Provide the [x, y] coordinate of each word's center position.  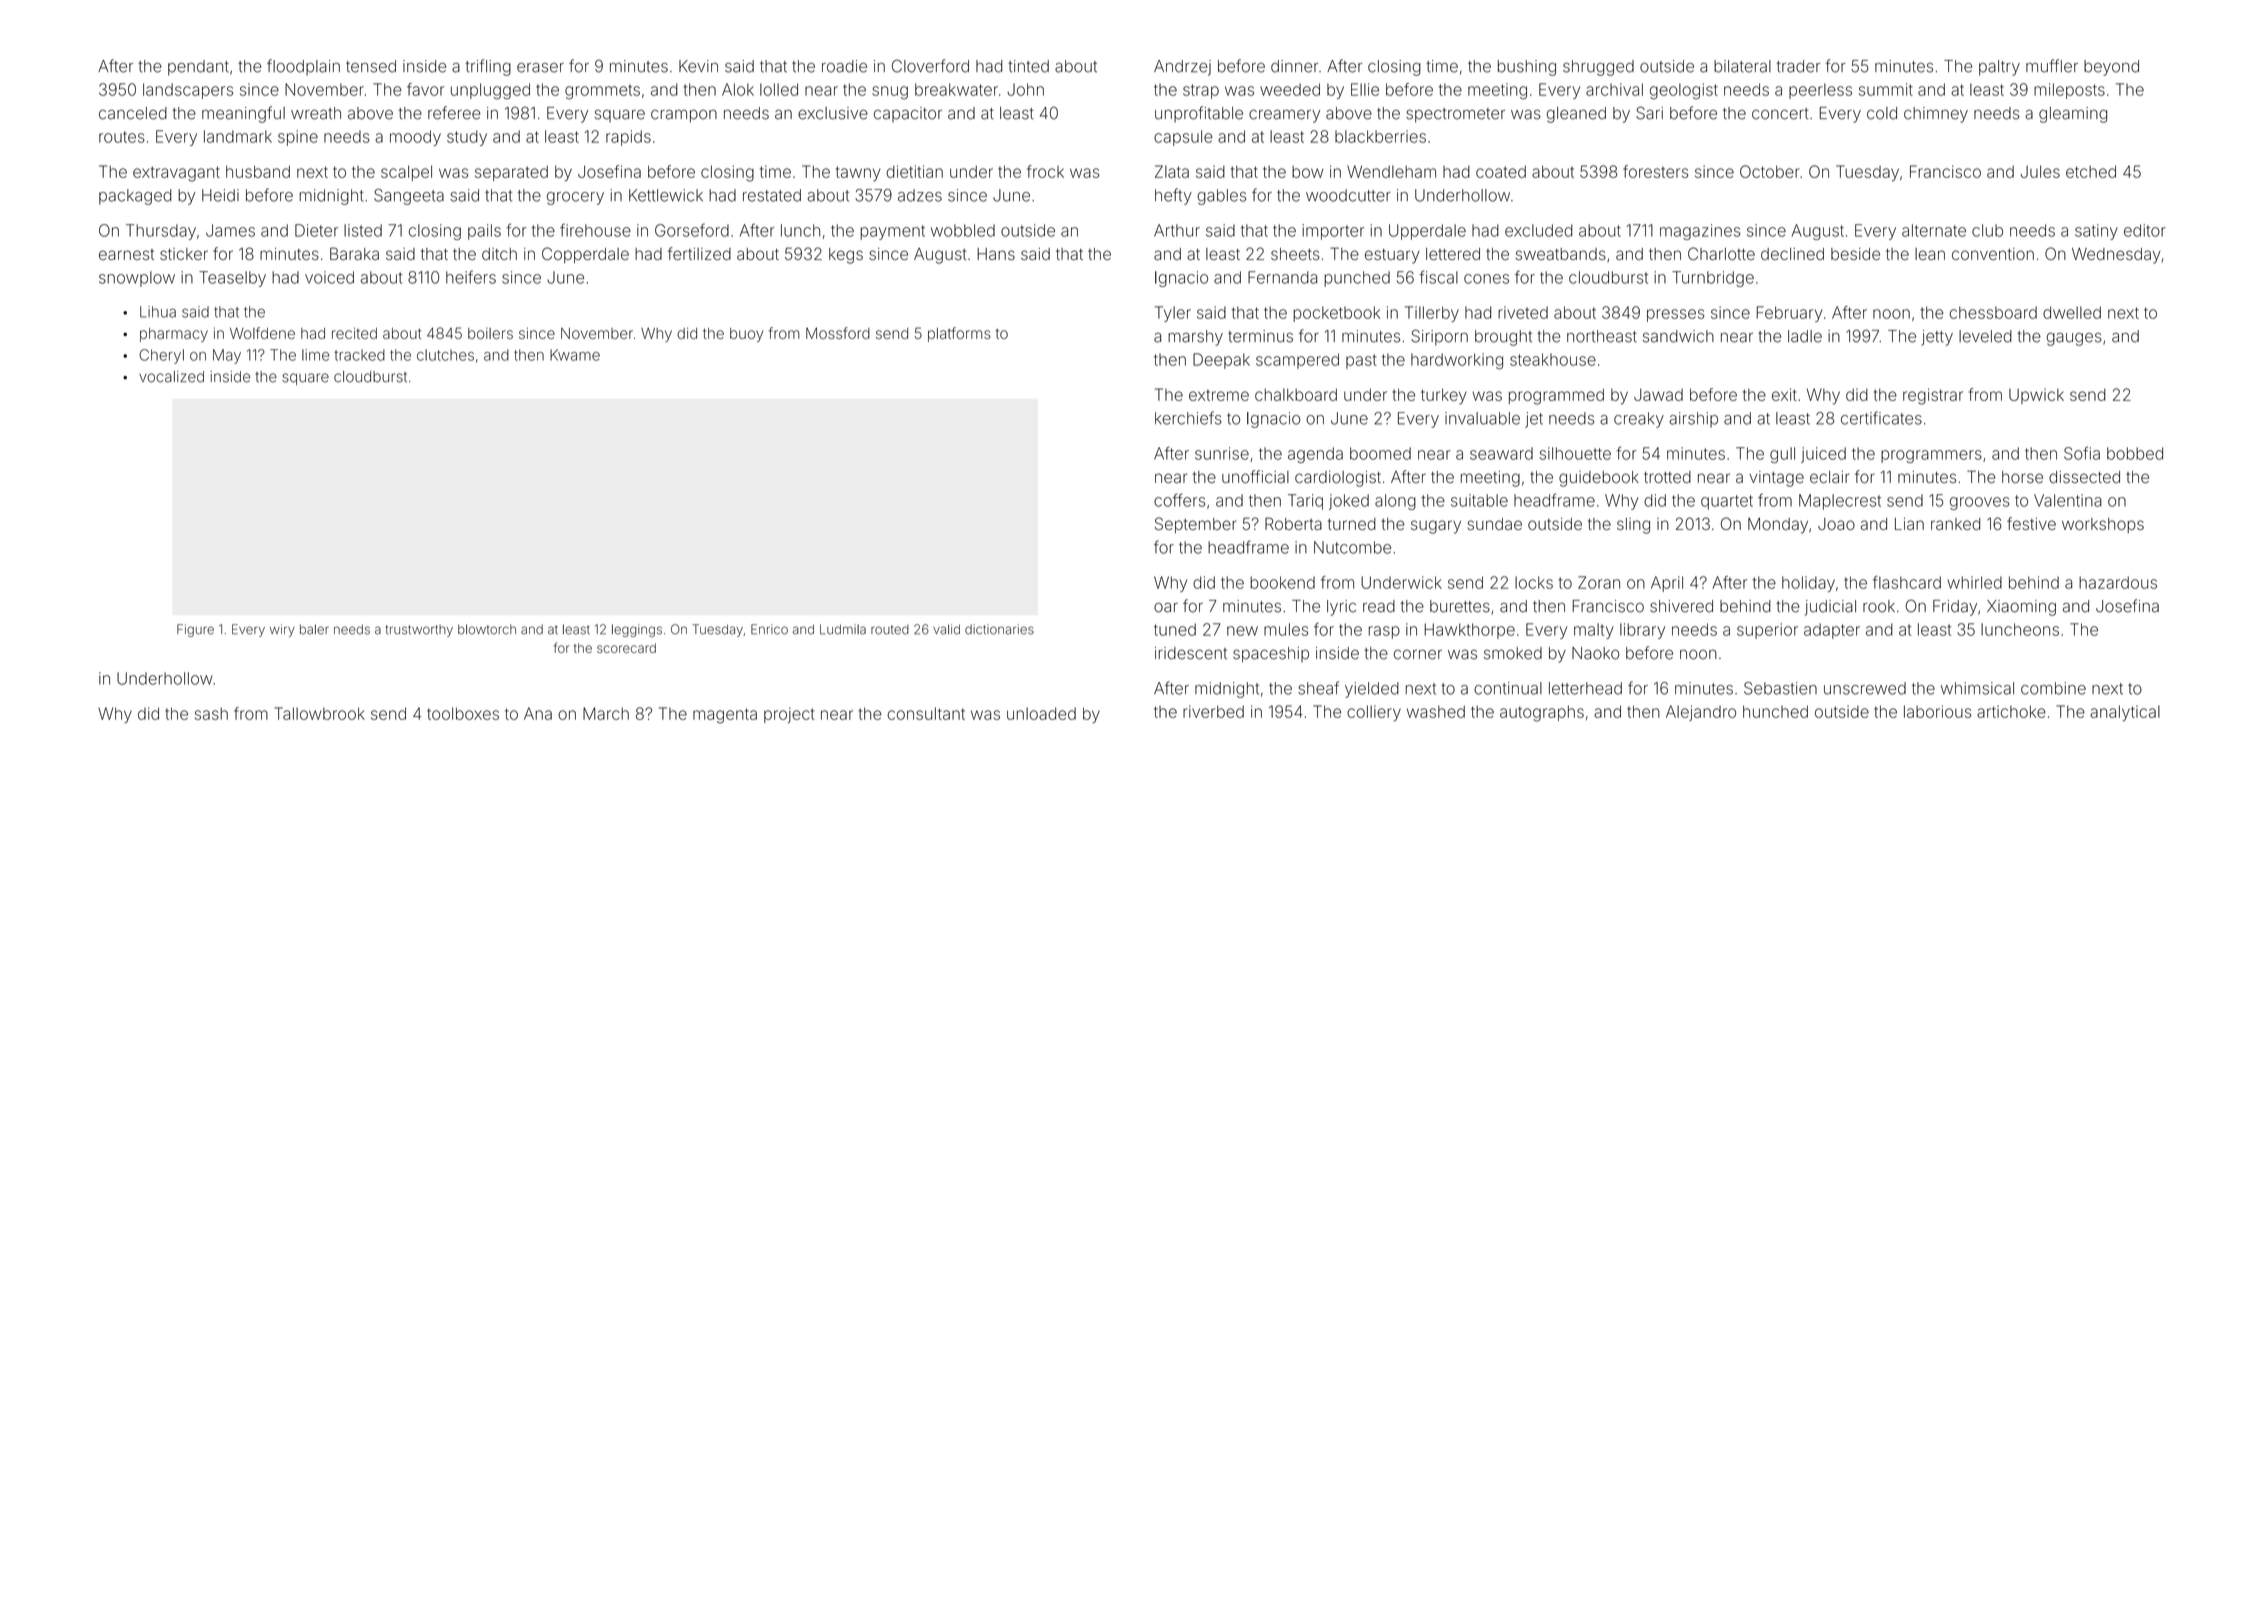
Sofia [2082, 453]
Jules [2040, 171]
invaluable [1482, 418]
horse [2022, 477]
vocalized [171, 377]
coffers [1179, 500]
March [606, 713]
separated [511, 173]
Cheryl [161, 356]
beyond [2111, 68]
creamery [1284, 116]
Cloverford [930, 66]
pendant [198, 68]
